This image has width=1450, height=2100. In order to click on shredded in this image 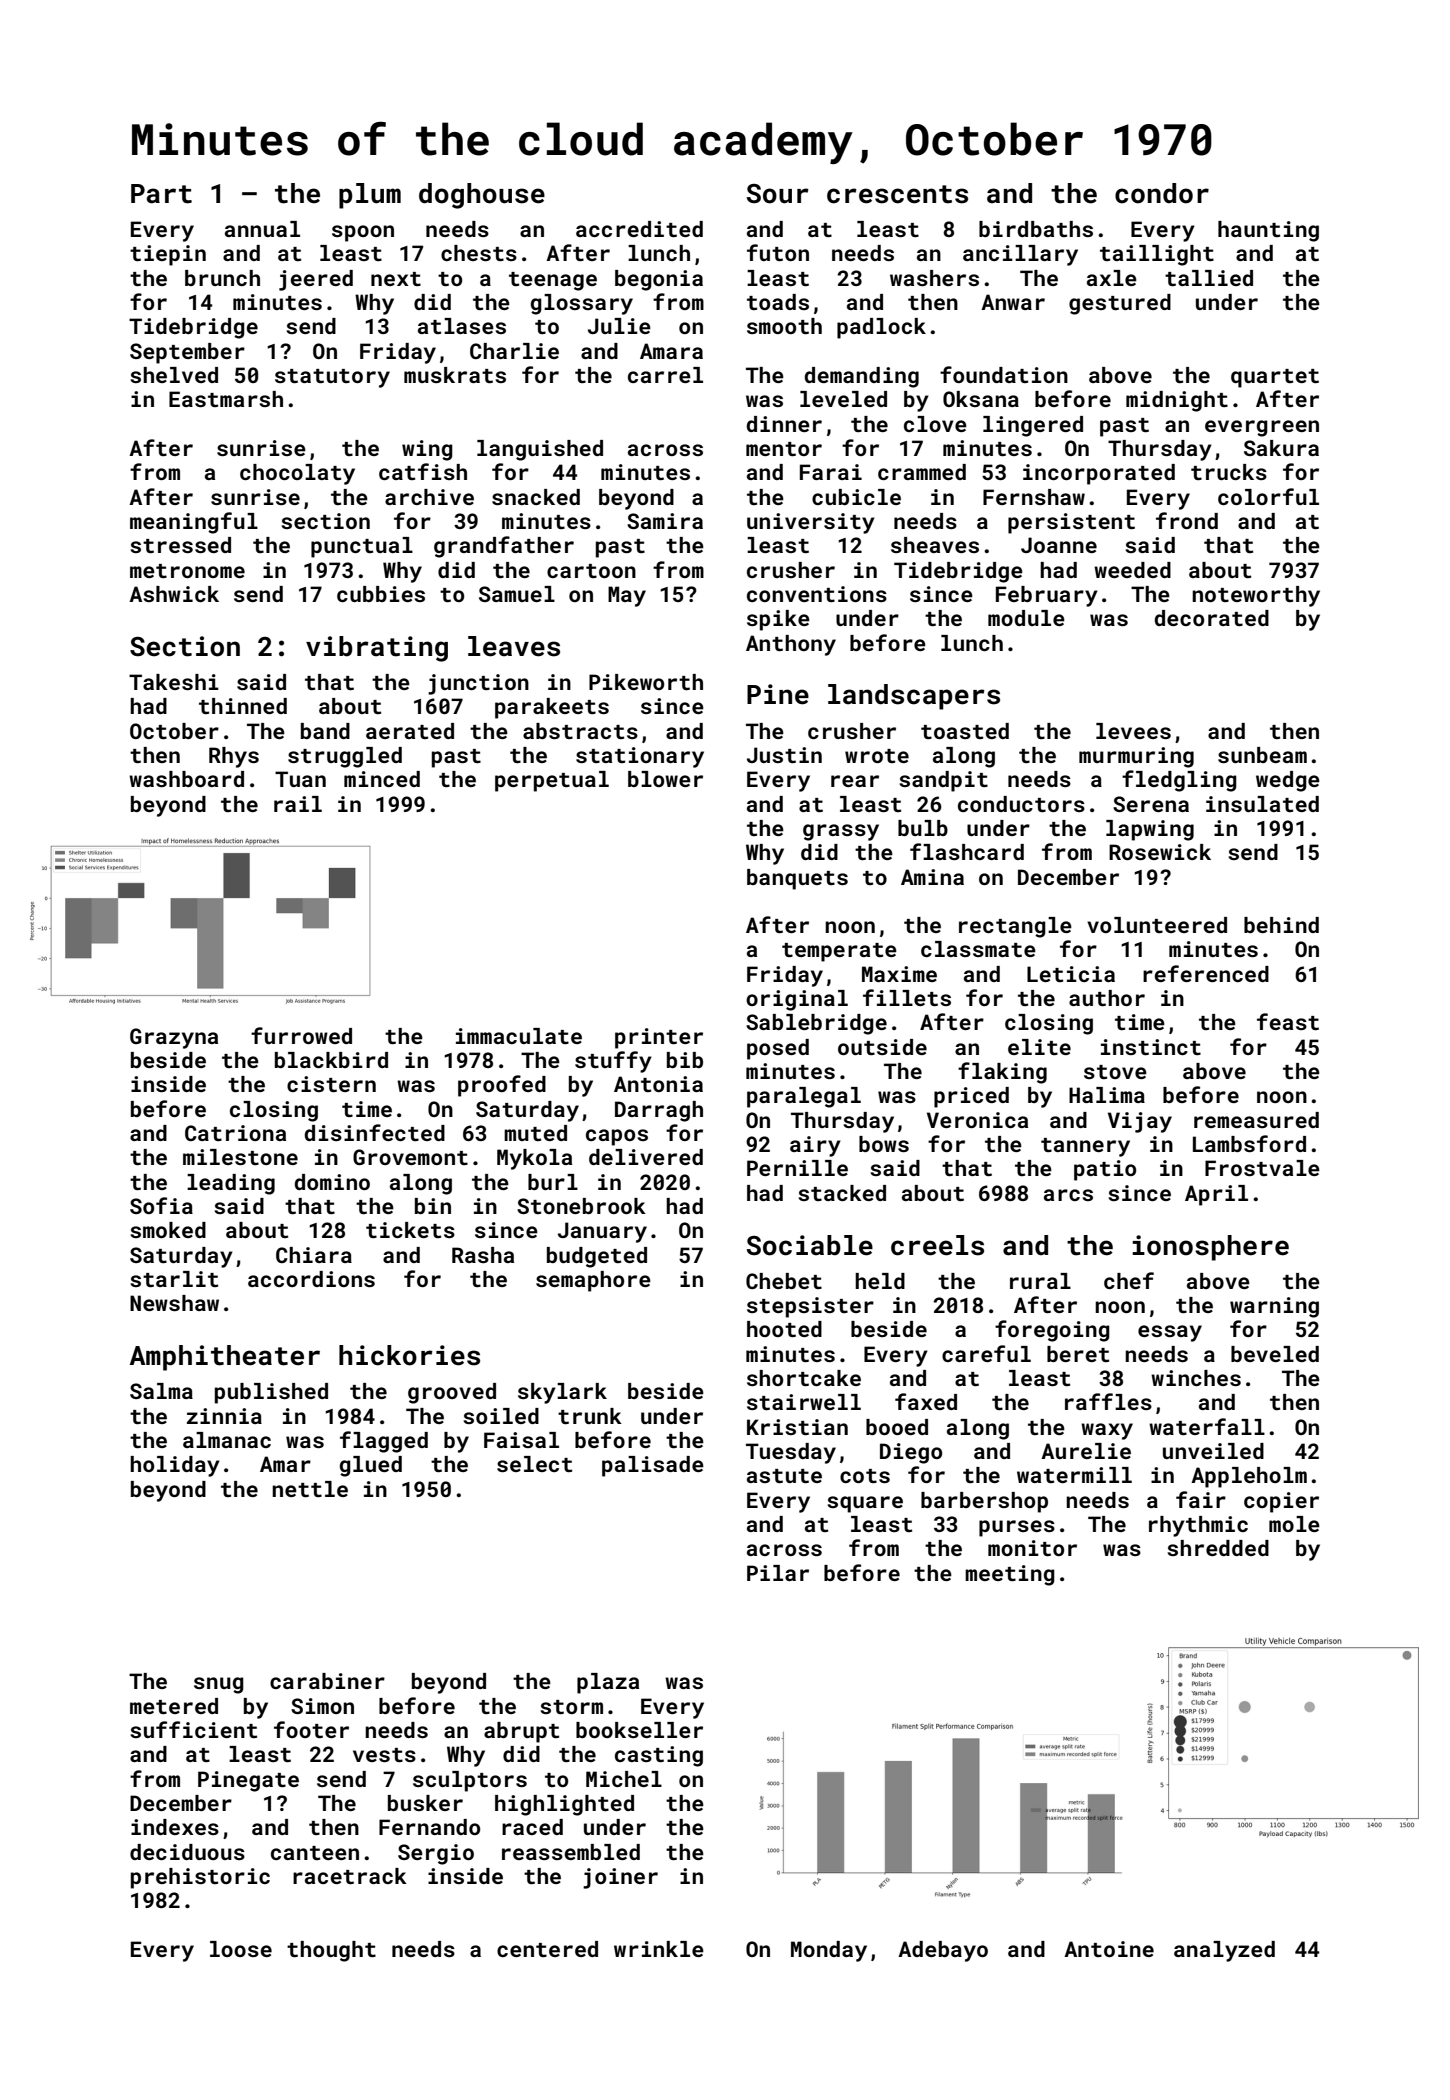, I will do `click(1218, 1548)`.
